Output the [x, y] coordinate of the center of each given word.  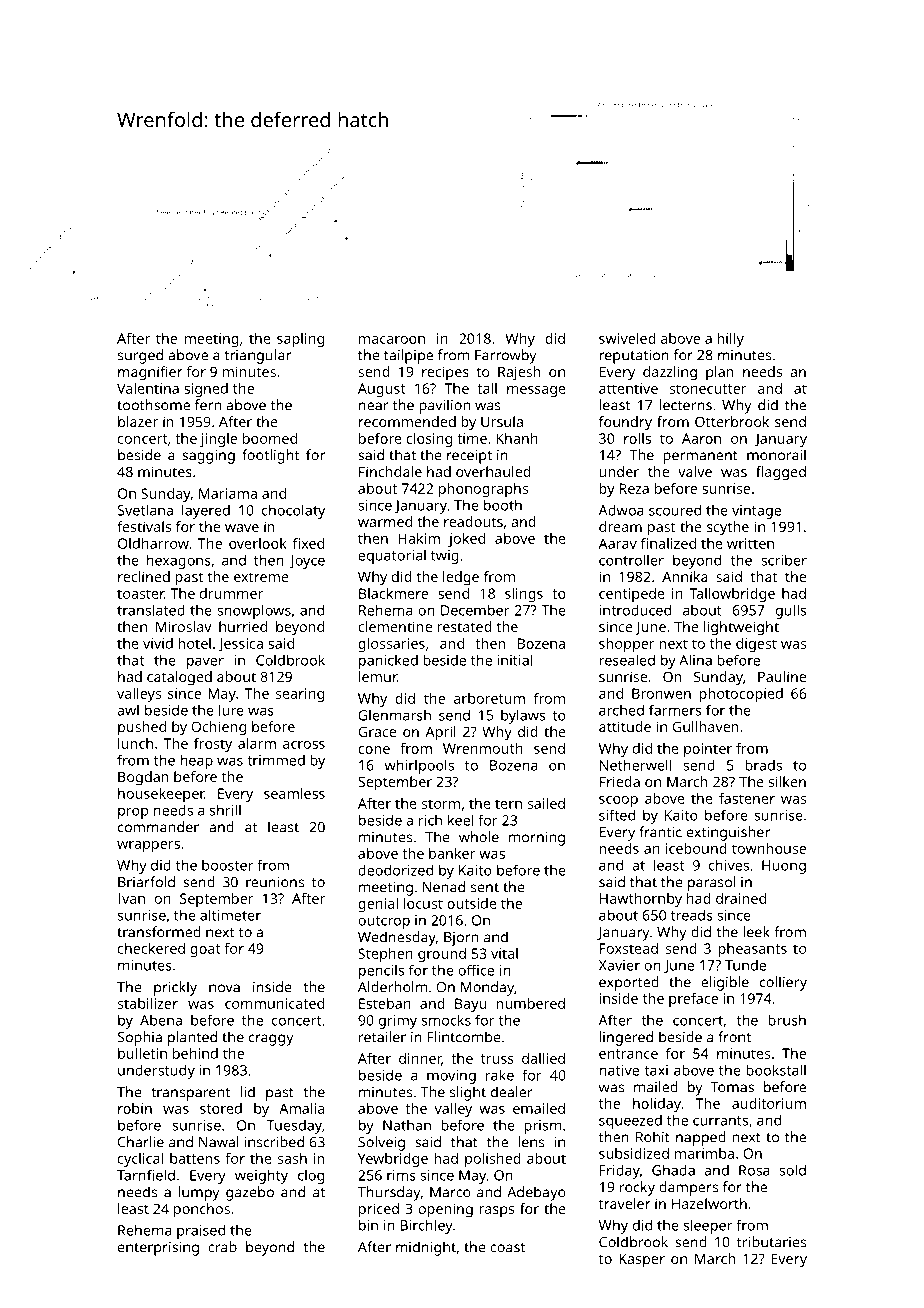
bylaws [523, 716]
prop [133, 813]
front [734, 1037]
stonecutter [708, 389]
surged [140, 356]
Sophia [139, 1038]
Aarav [618, 543]
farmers [675, 710]
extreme [261, 577]
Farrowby [505, 356]
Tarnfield [146, 1175]
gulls [791, 611]
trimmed [276, 760]
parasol [711, 883]
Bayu [470, 1005]
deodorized [395, 870]
